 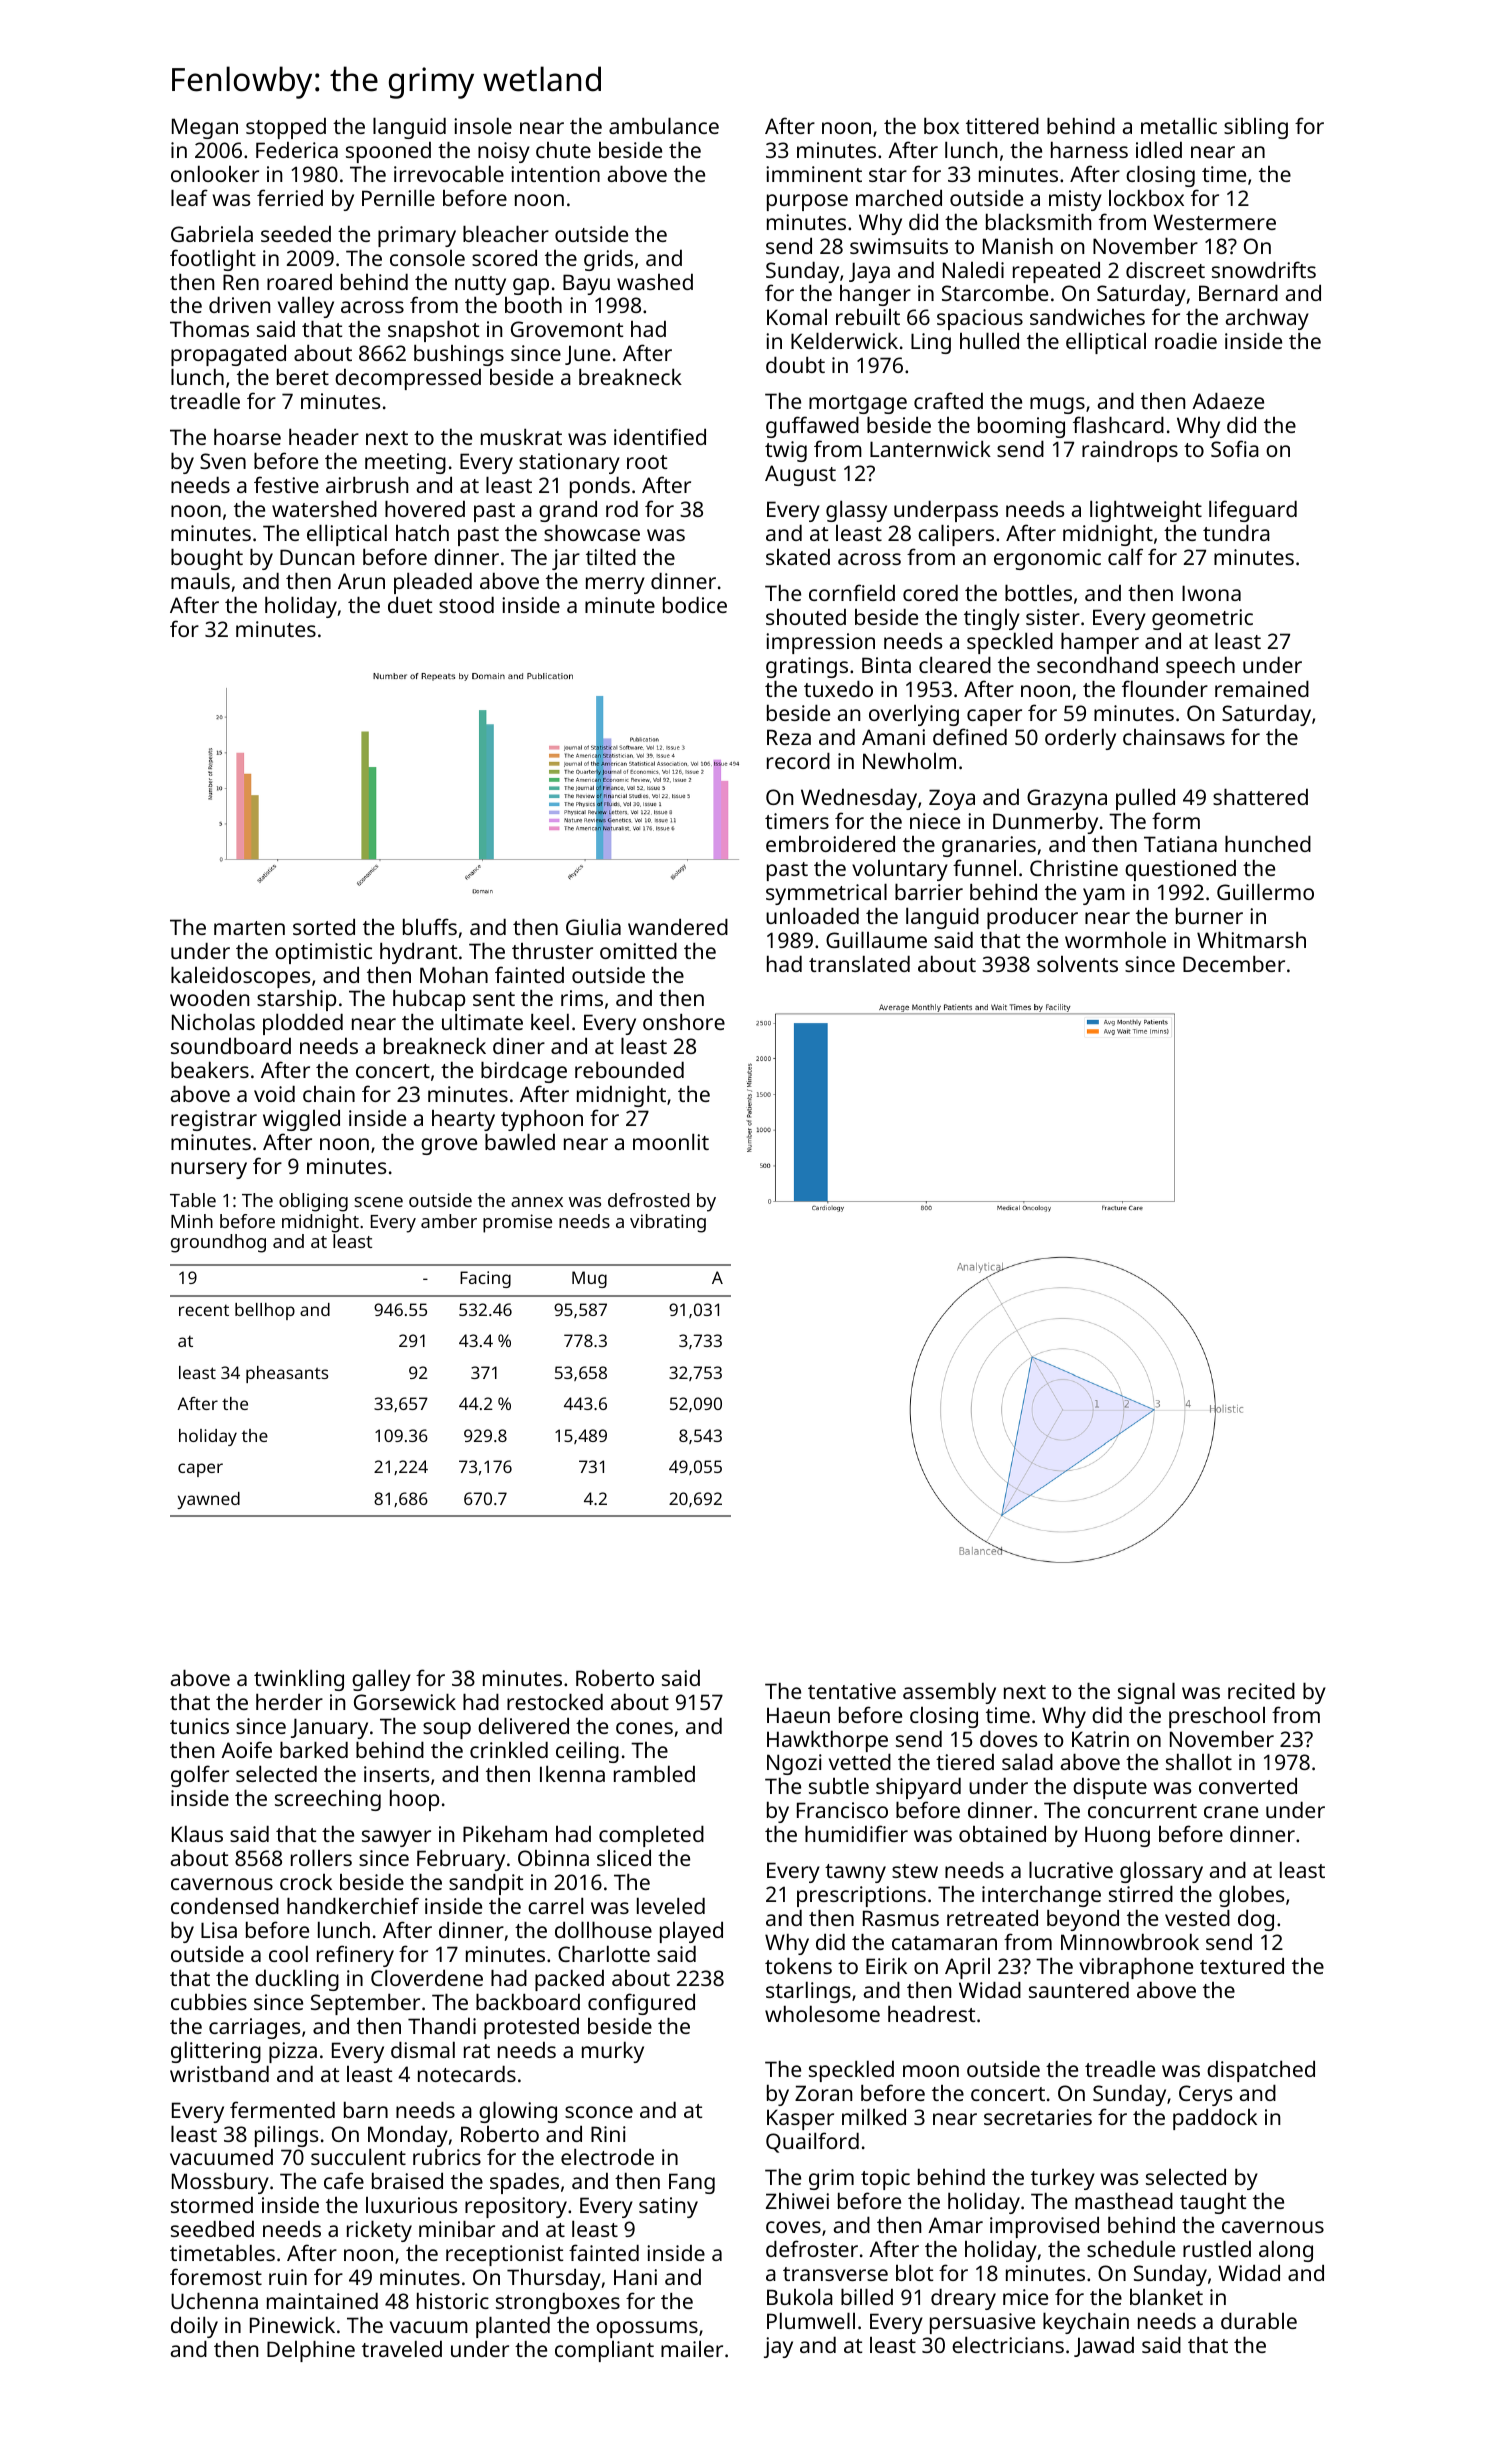 What do you see at coordinates (1261, 2071) in the screenshot?
I see `dispatched` at bounding box center [1261, 2071].
